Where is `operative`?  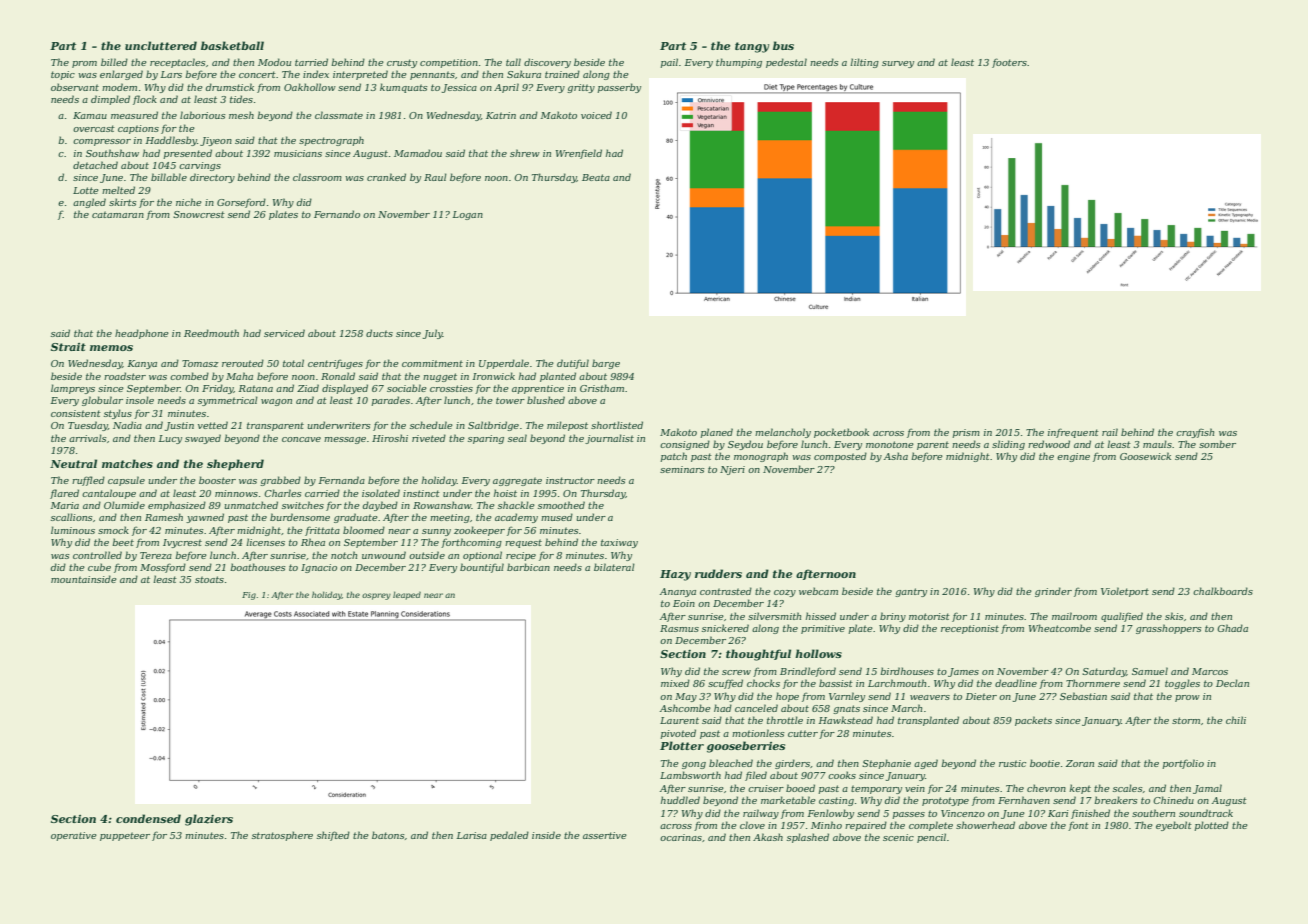
operative is located at coordinates (74, 836).
